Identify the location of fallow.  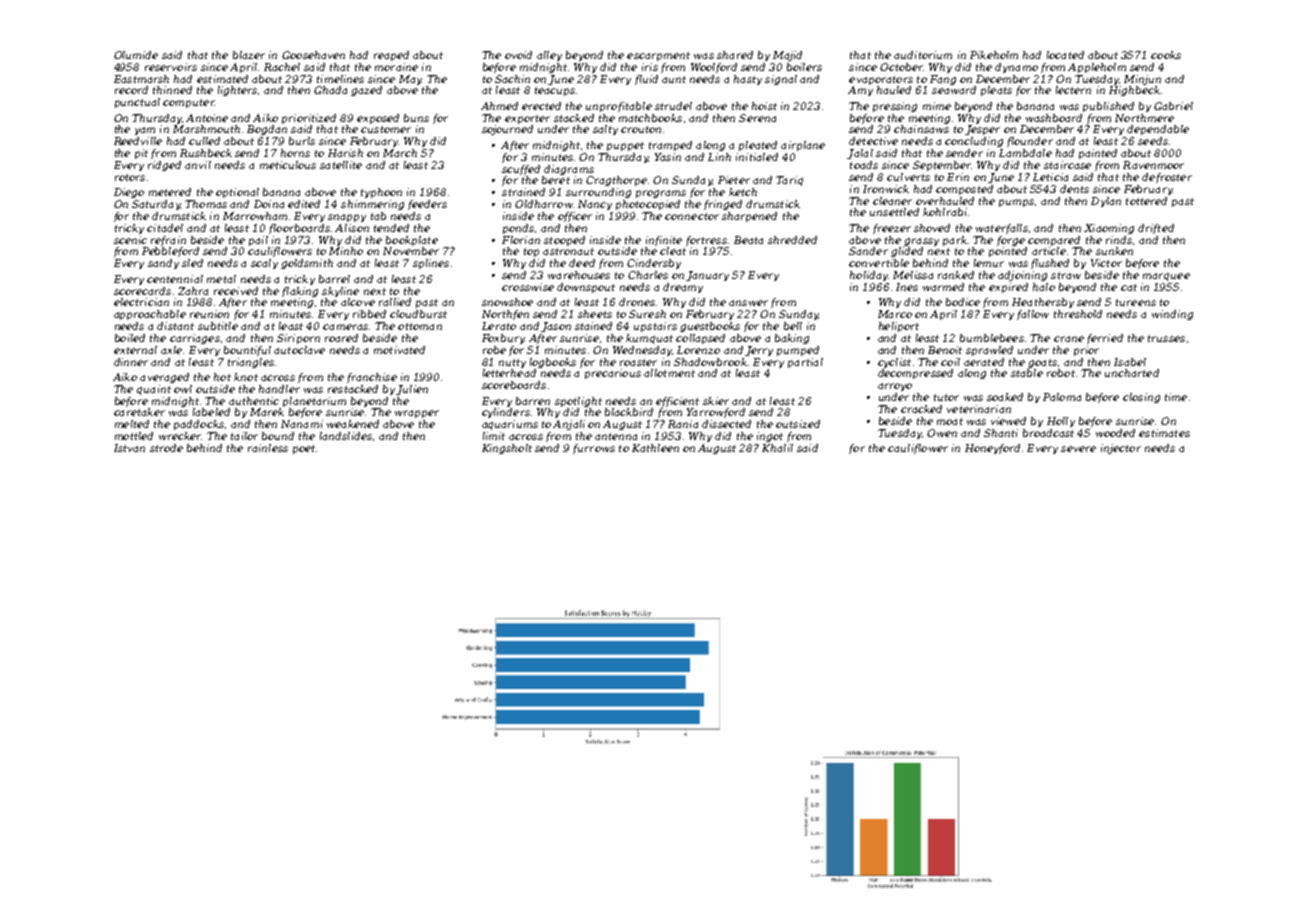
(1033, 315).
